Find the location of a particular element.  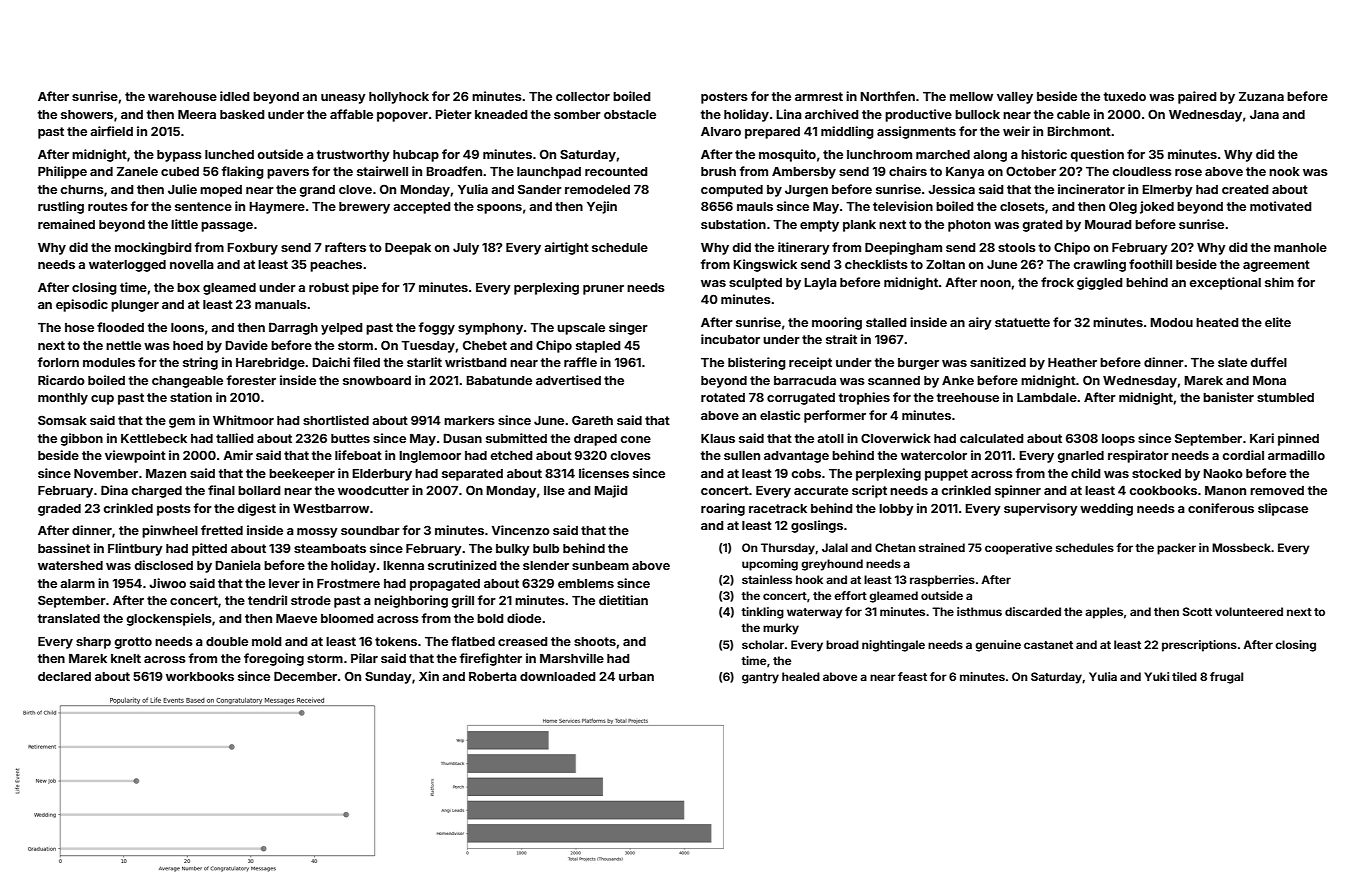

Philippe is located at coordinates (62, 172).
